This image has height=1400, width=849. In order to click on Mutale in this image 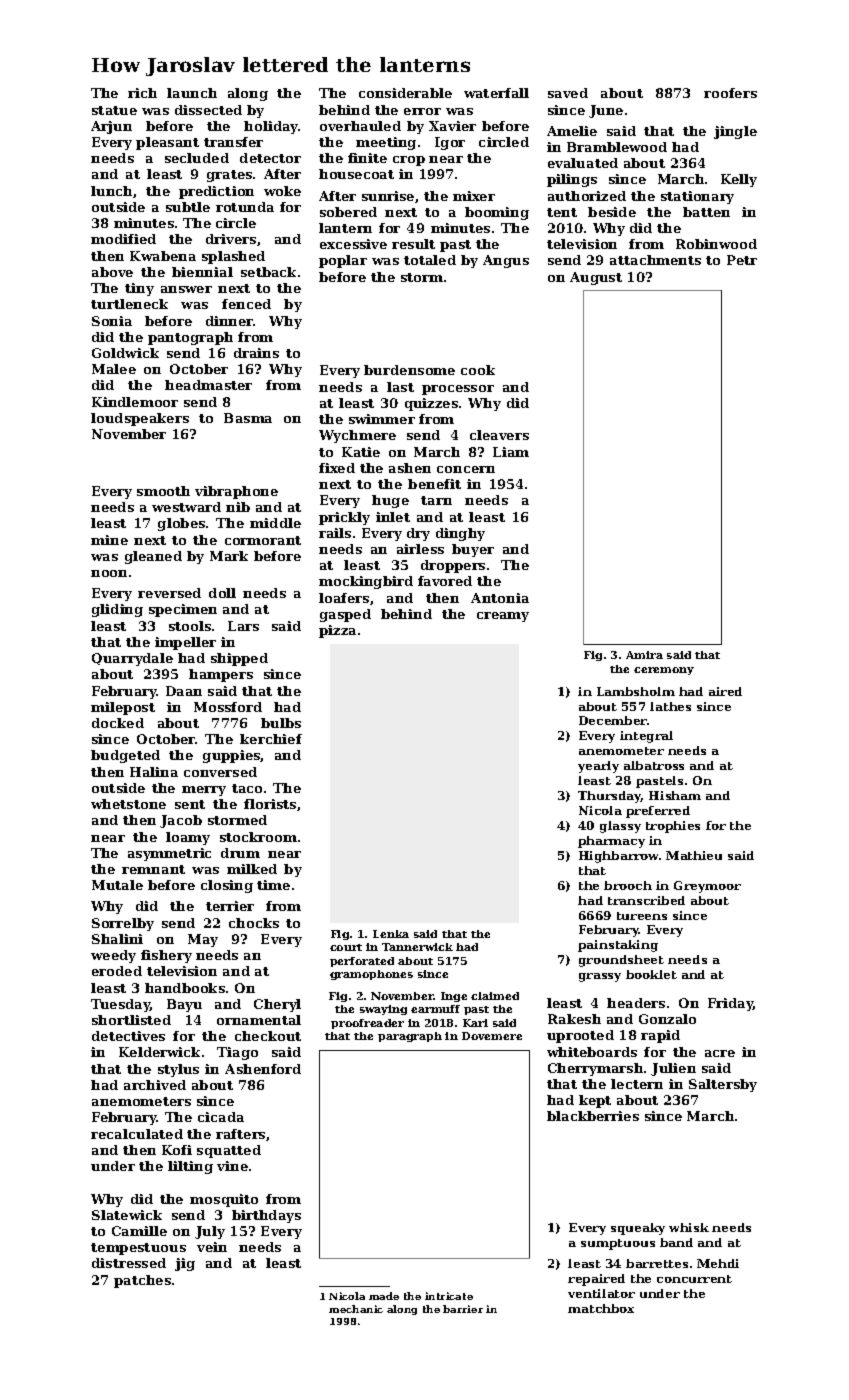, I will do `click(117, 885)`.
